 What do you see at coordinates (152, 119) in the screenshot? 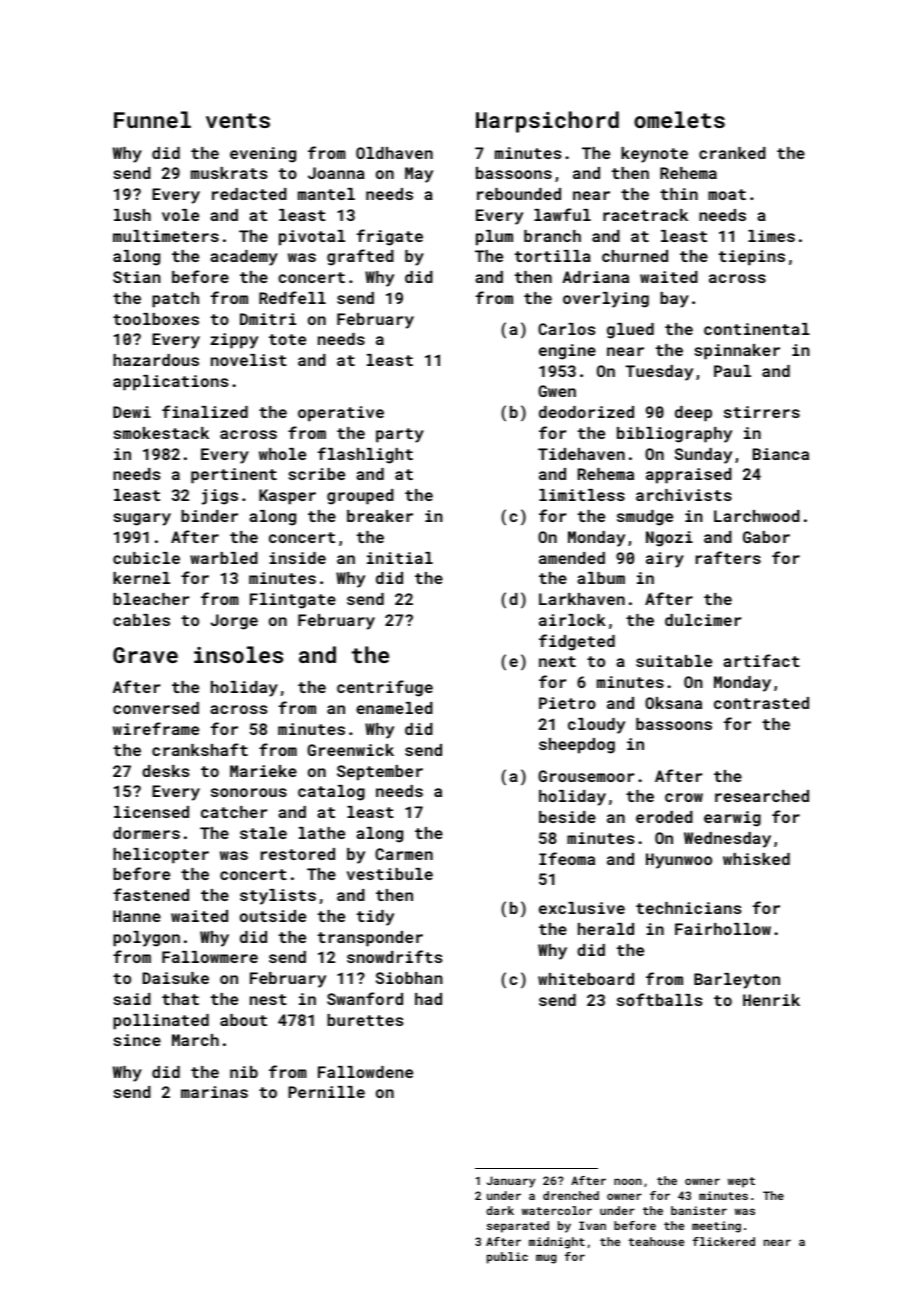
I see `Funnel` at bounding box center [152, 119].
